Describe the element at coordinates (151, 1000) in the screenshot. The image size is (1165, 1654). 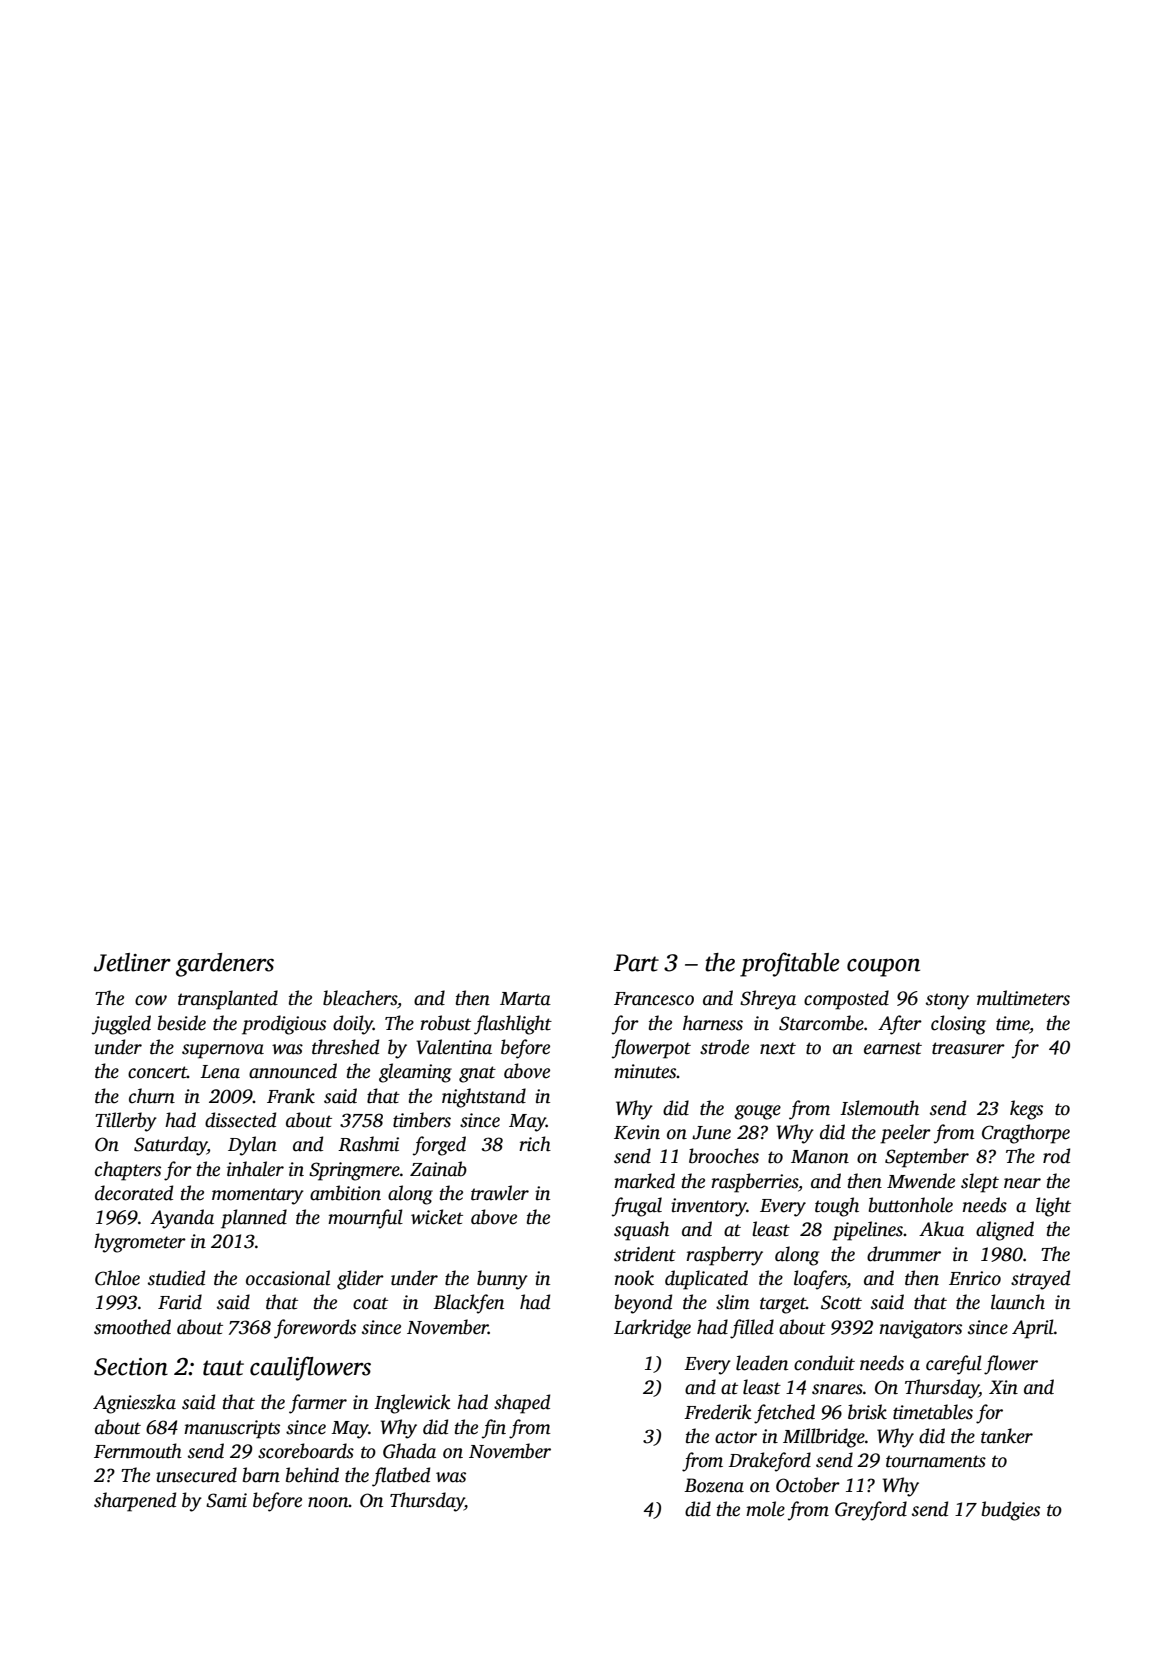
I see `cow` at that location.
